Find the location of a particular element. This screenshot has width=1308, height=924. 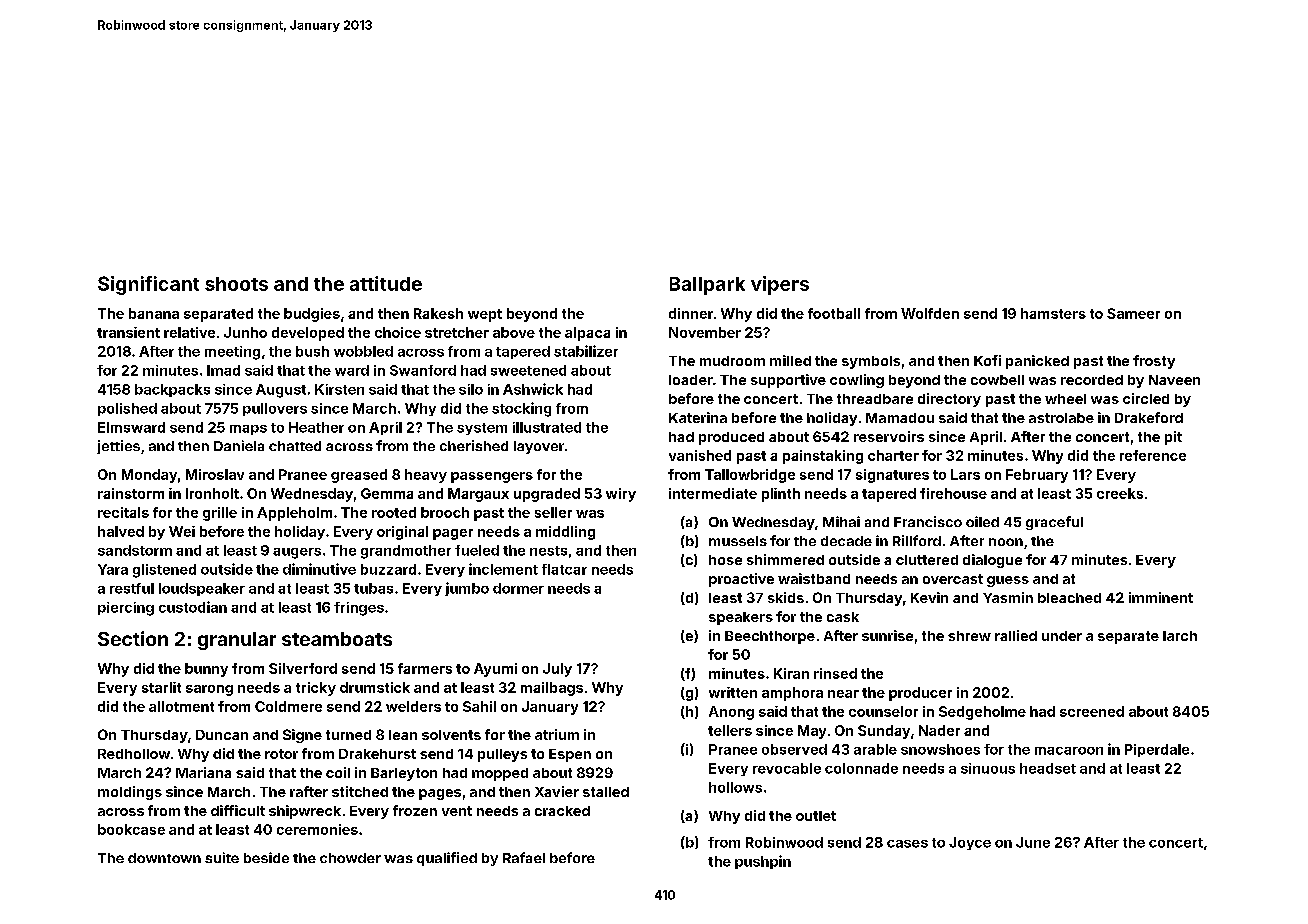

Ballpark is located at coordinates (707, 286).
